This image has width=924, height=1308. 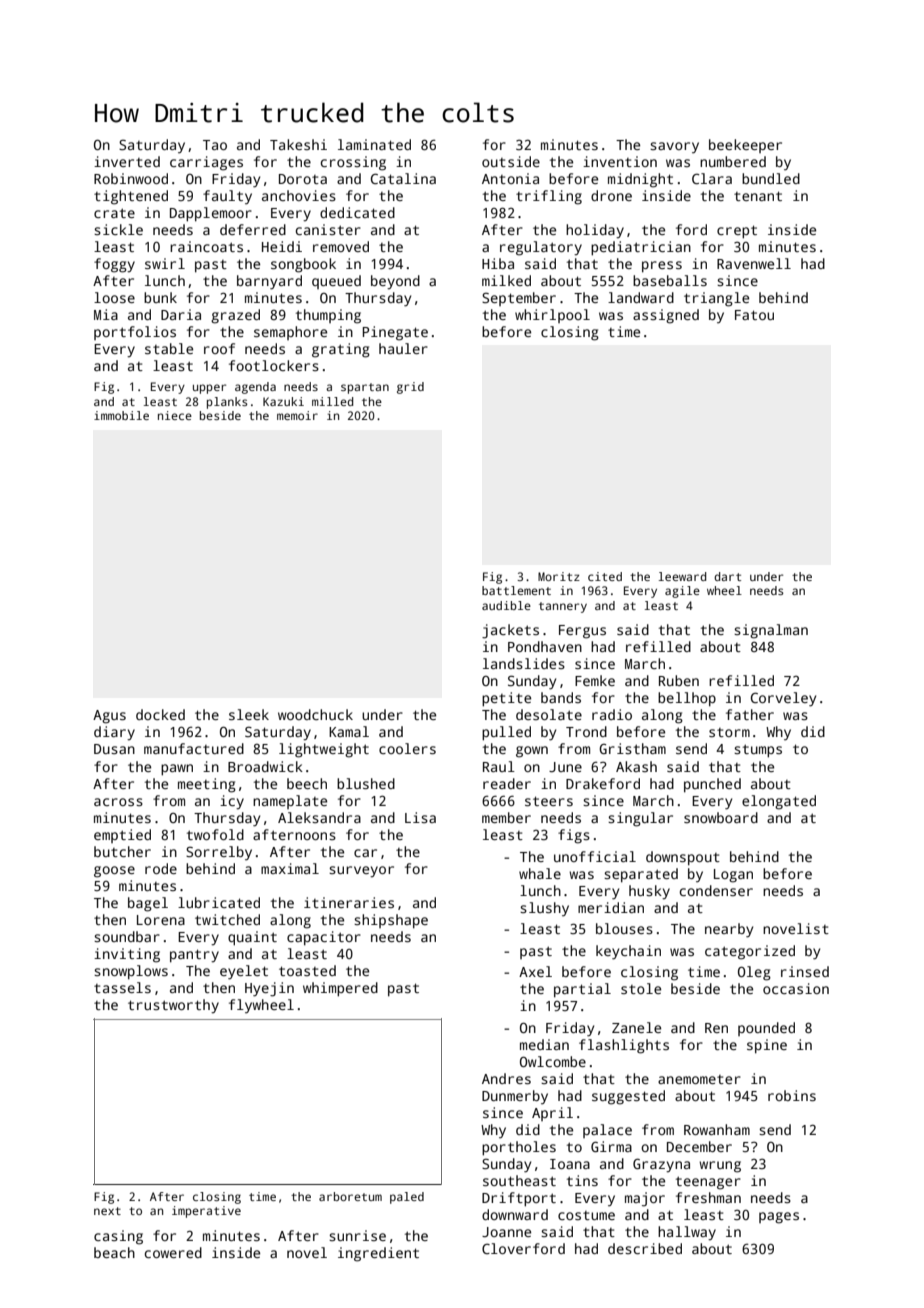 I want to click on dart, so click(x=727, y=576).
